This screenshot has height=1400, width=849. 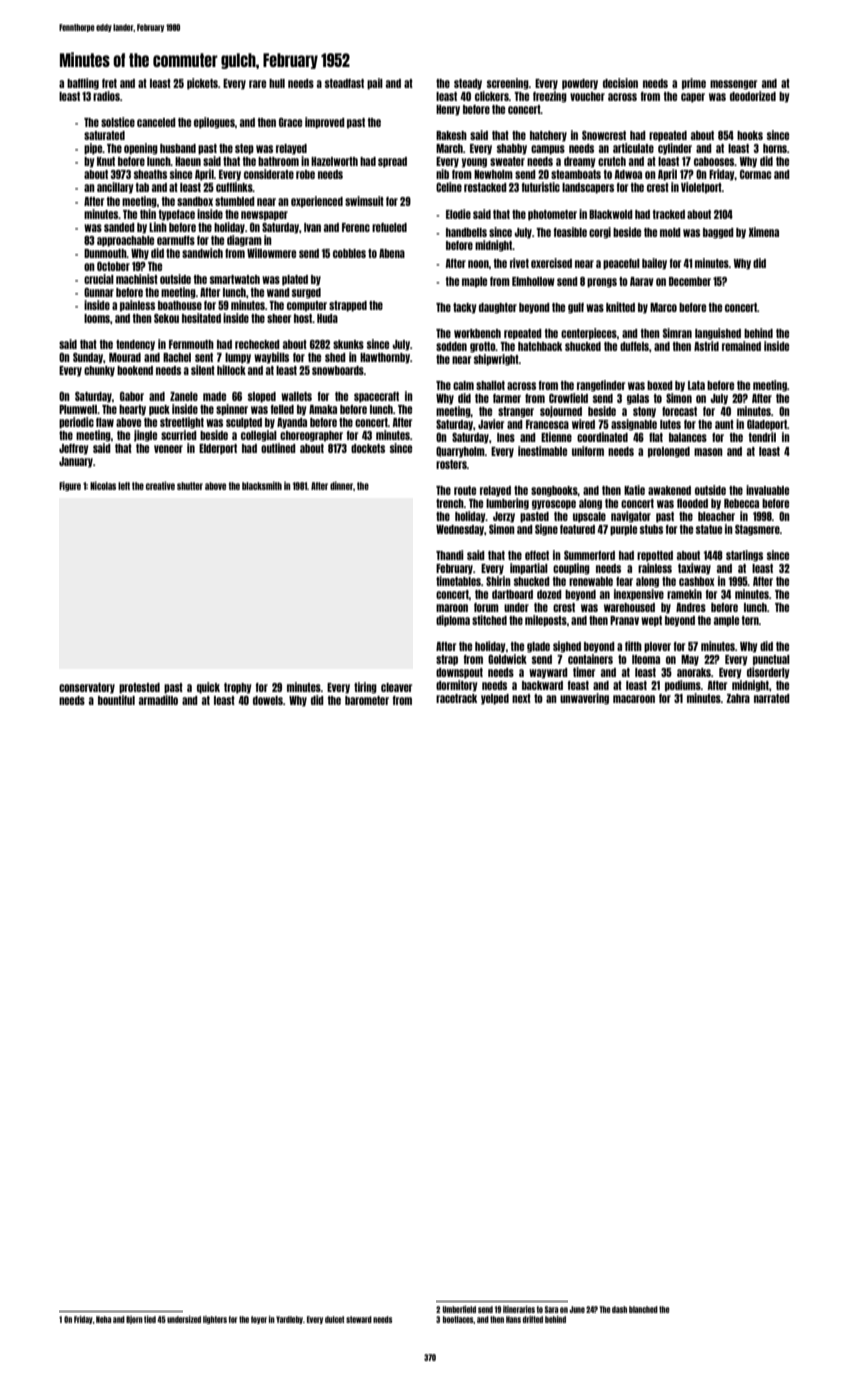 I want to click on Zahra, so click(x=738, y=698).
